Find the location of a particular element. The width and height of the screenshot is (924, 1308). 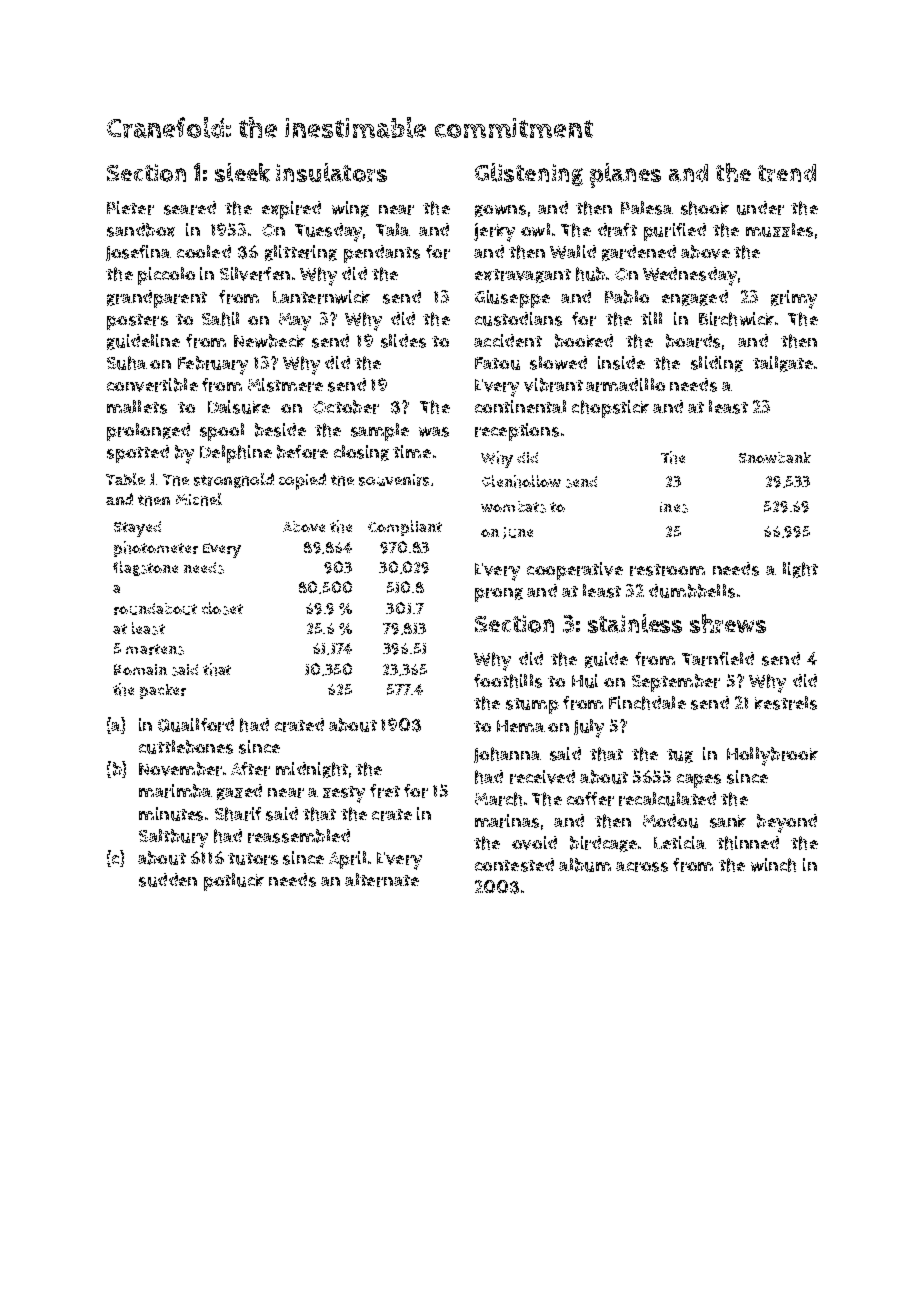

Compliant is located at coordinates (405, 528).
